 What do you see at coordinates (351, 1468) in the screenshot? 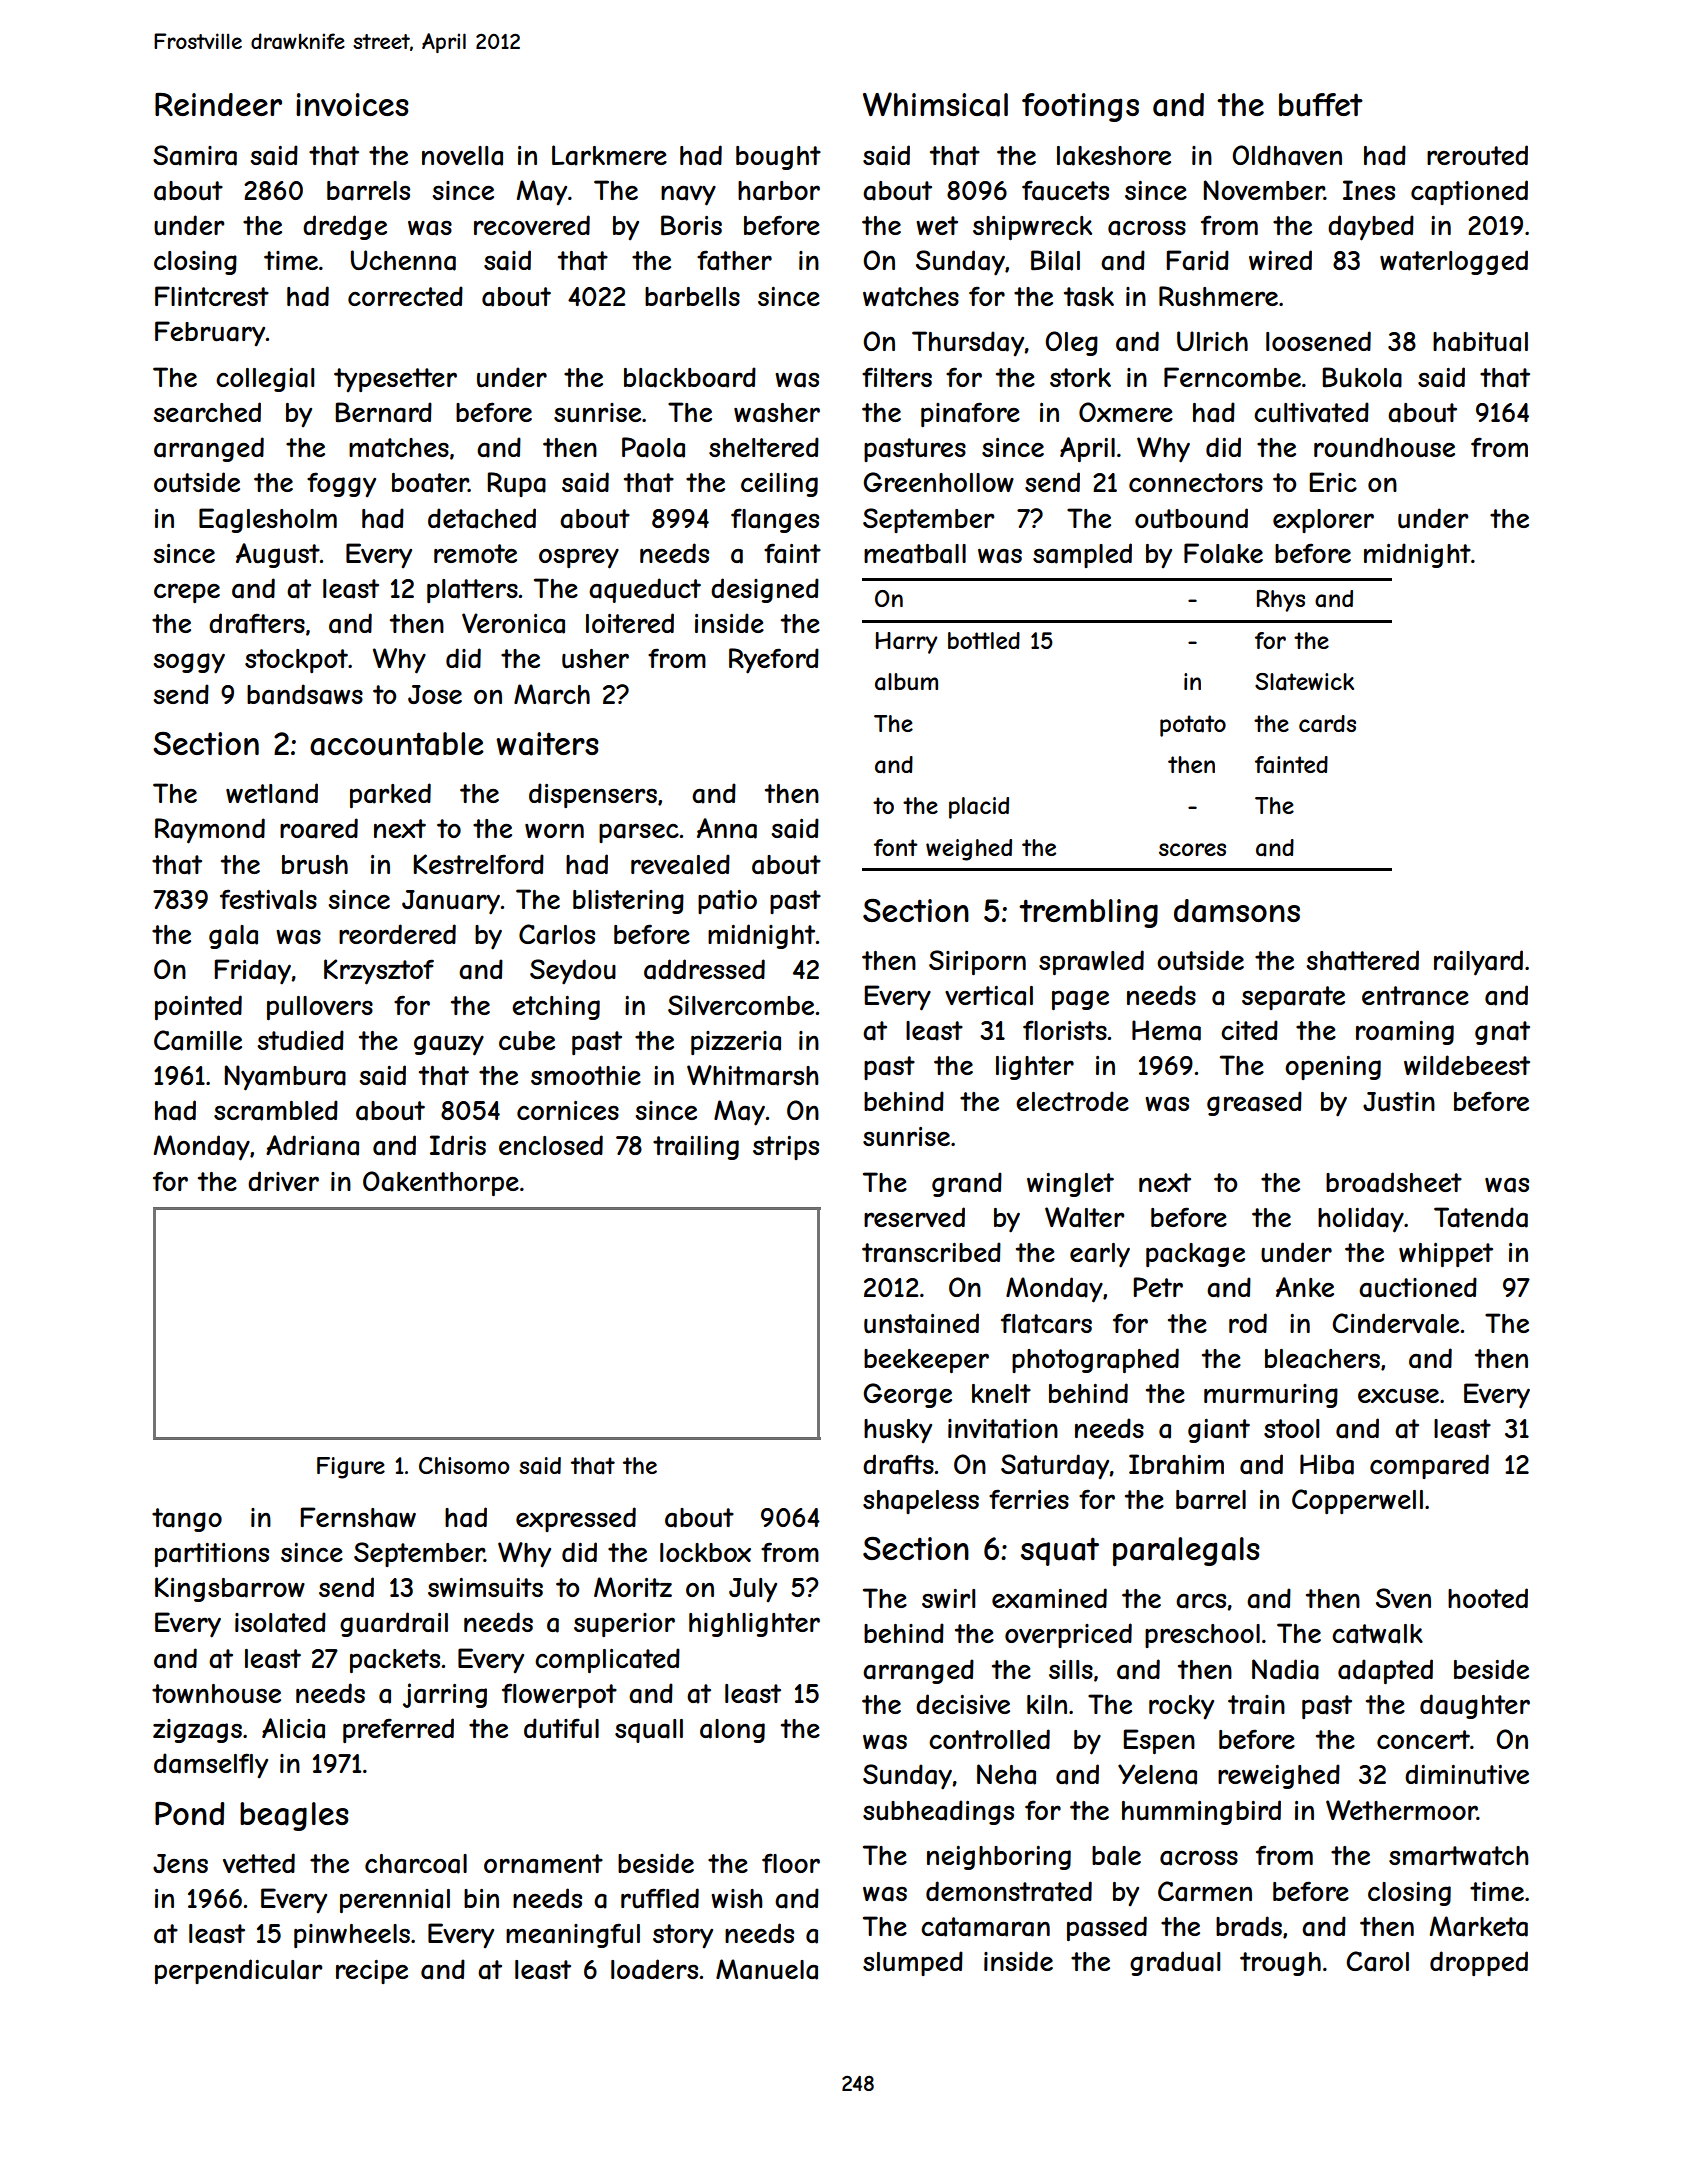
I see `Figure` at bounding box center [351, 1468].
